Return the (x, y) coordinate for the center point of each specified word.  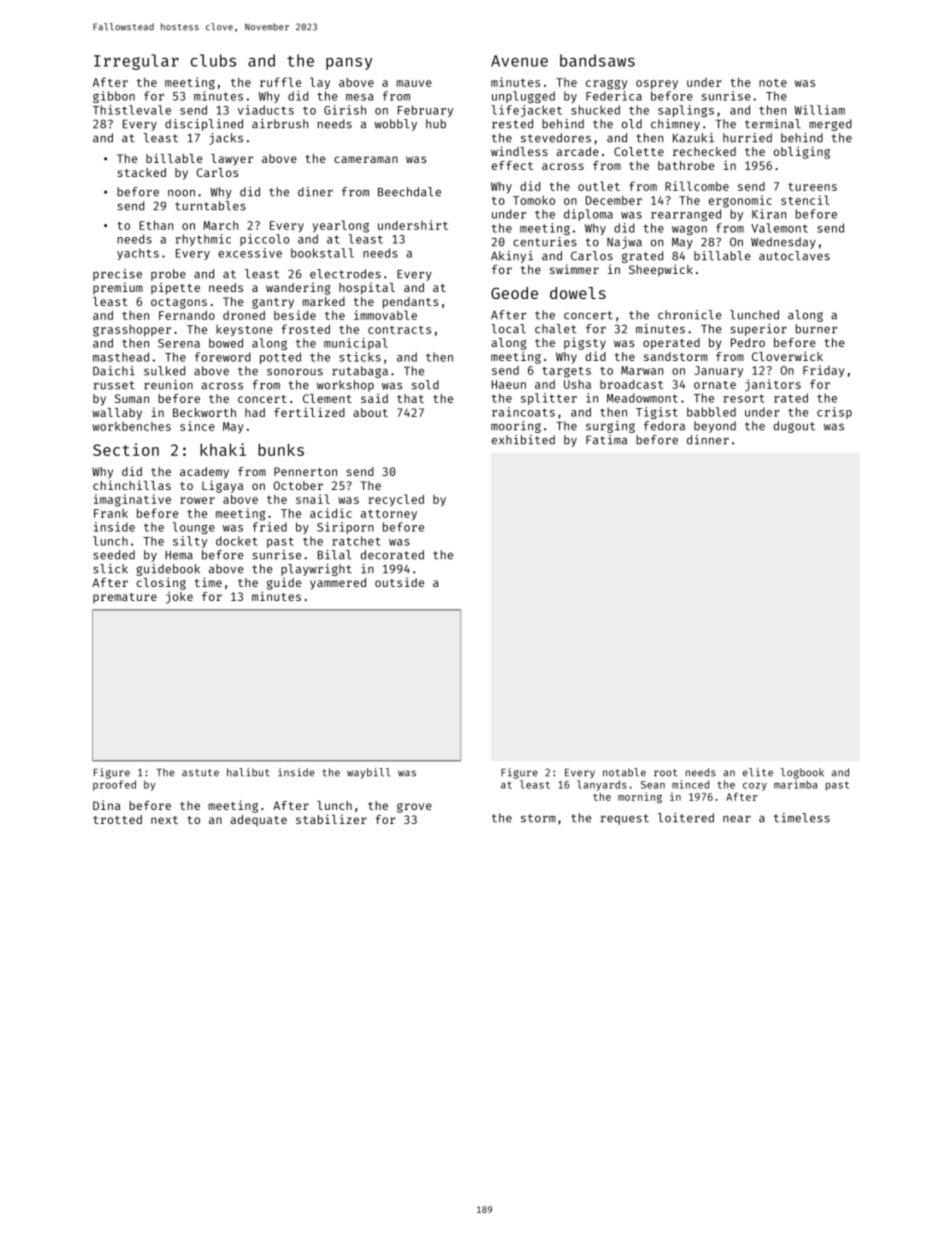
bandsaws (597, 60)
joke (179, 597)
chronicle (690, 315)
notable (624, 772)
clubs (213, 60)
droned (244, 315)
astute (200, 773)
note (773, 83)
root (665, 773)
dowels (578, 293)
